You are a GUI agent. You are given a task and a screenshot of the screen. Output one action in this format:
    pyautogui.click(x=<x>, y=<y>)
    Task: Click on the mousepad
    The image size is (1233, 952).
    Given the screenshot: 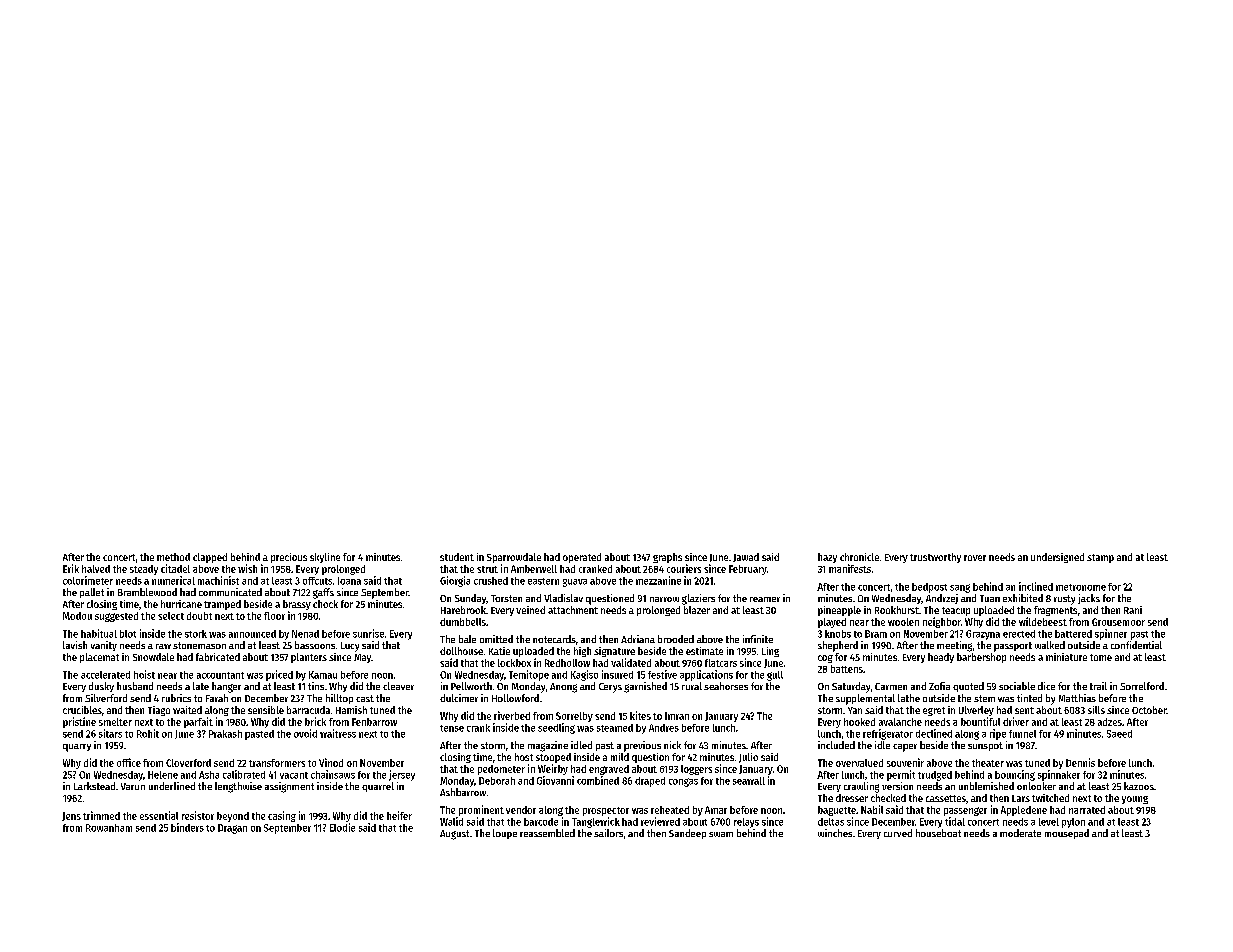 What is the action you would take?
    pyautogui.click(x=1067, y=834)
